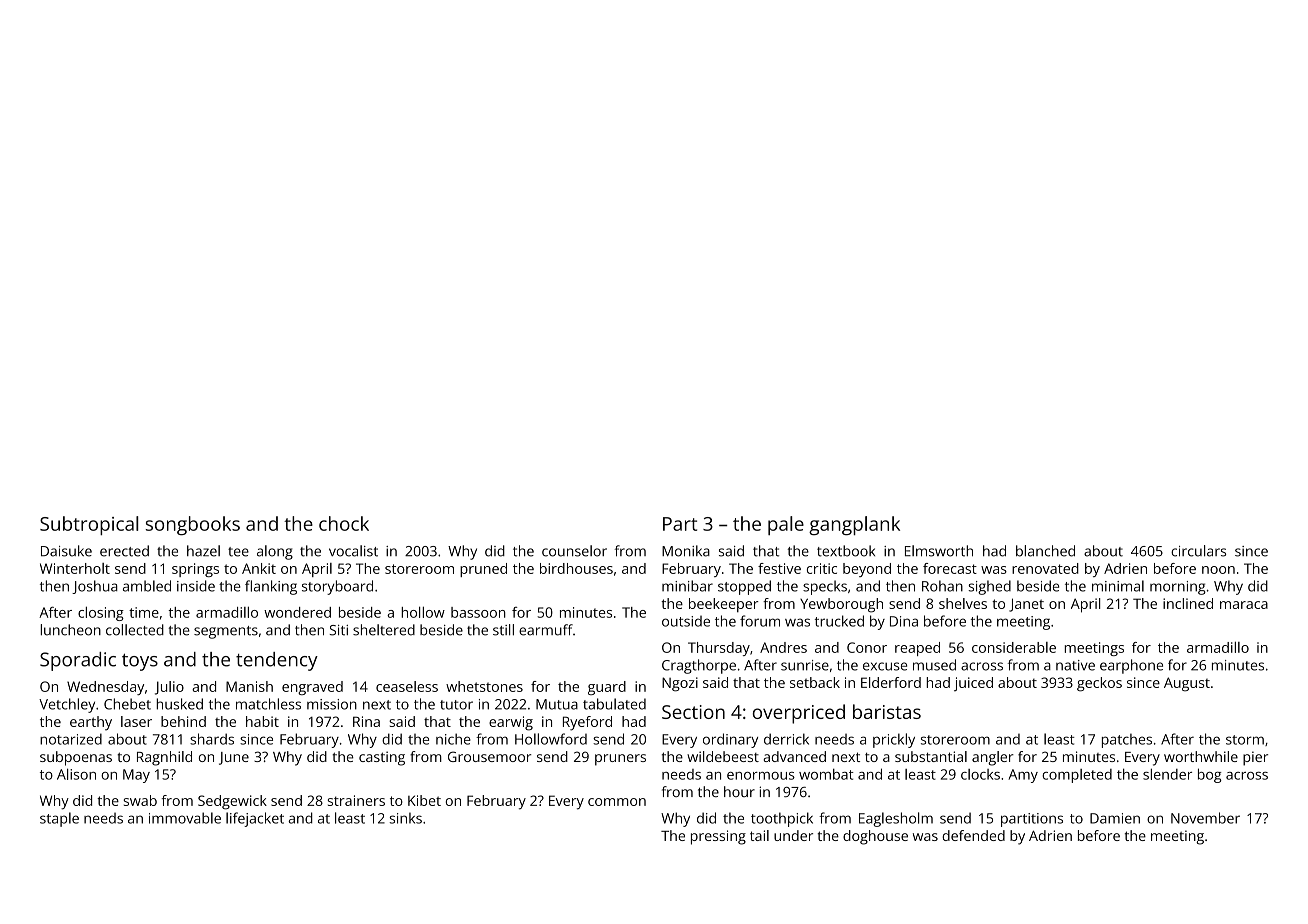 Image resolution: width=1308 pixels, height=924 pixels. Describe the element at coordinates (799, 714) in the document. I see `overpriced` at that location.
